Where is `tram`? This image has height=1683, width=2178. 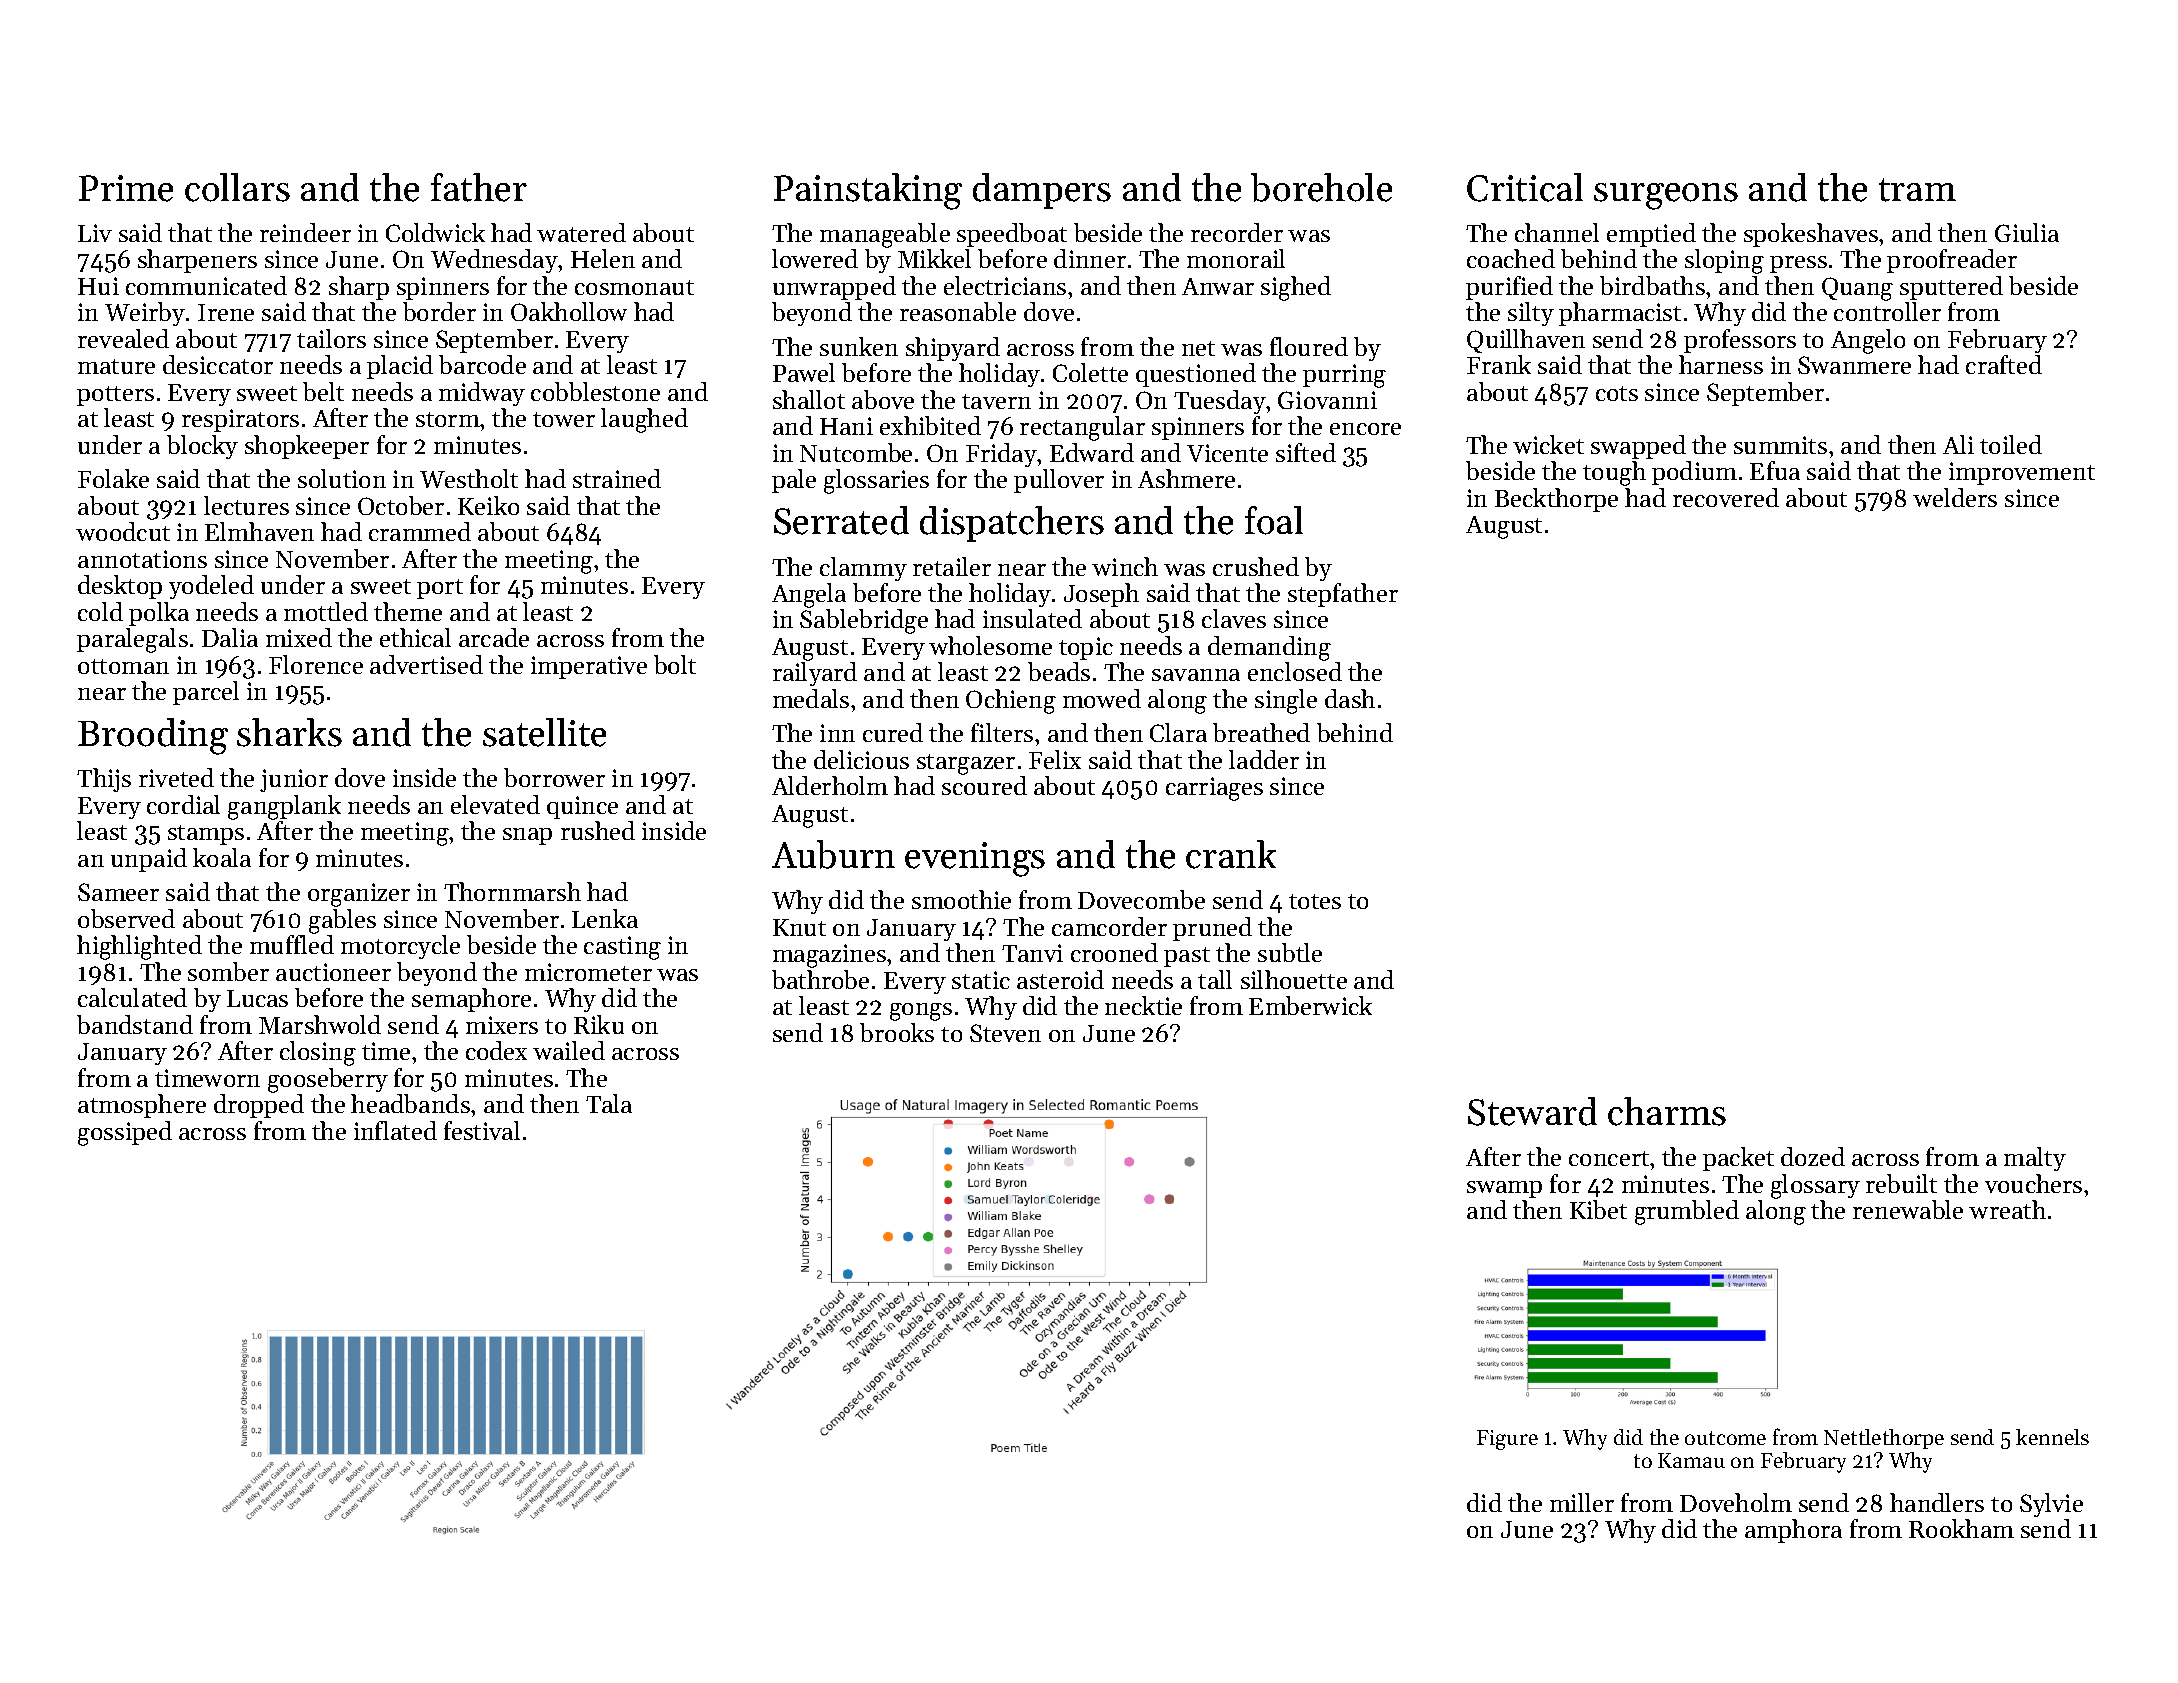
tram is located at coordinates (1917, 190).
